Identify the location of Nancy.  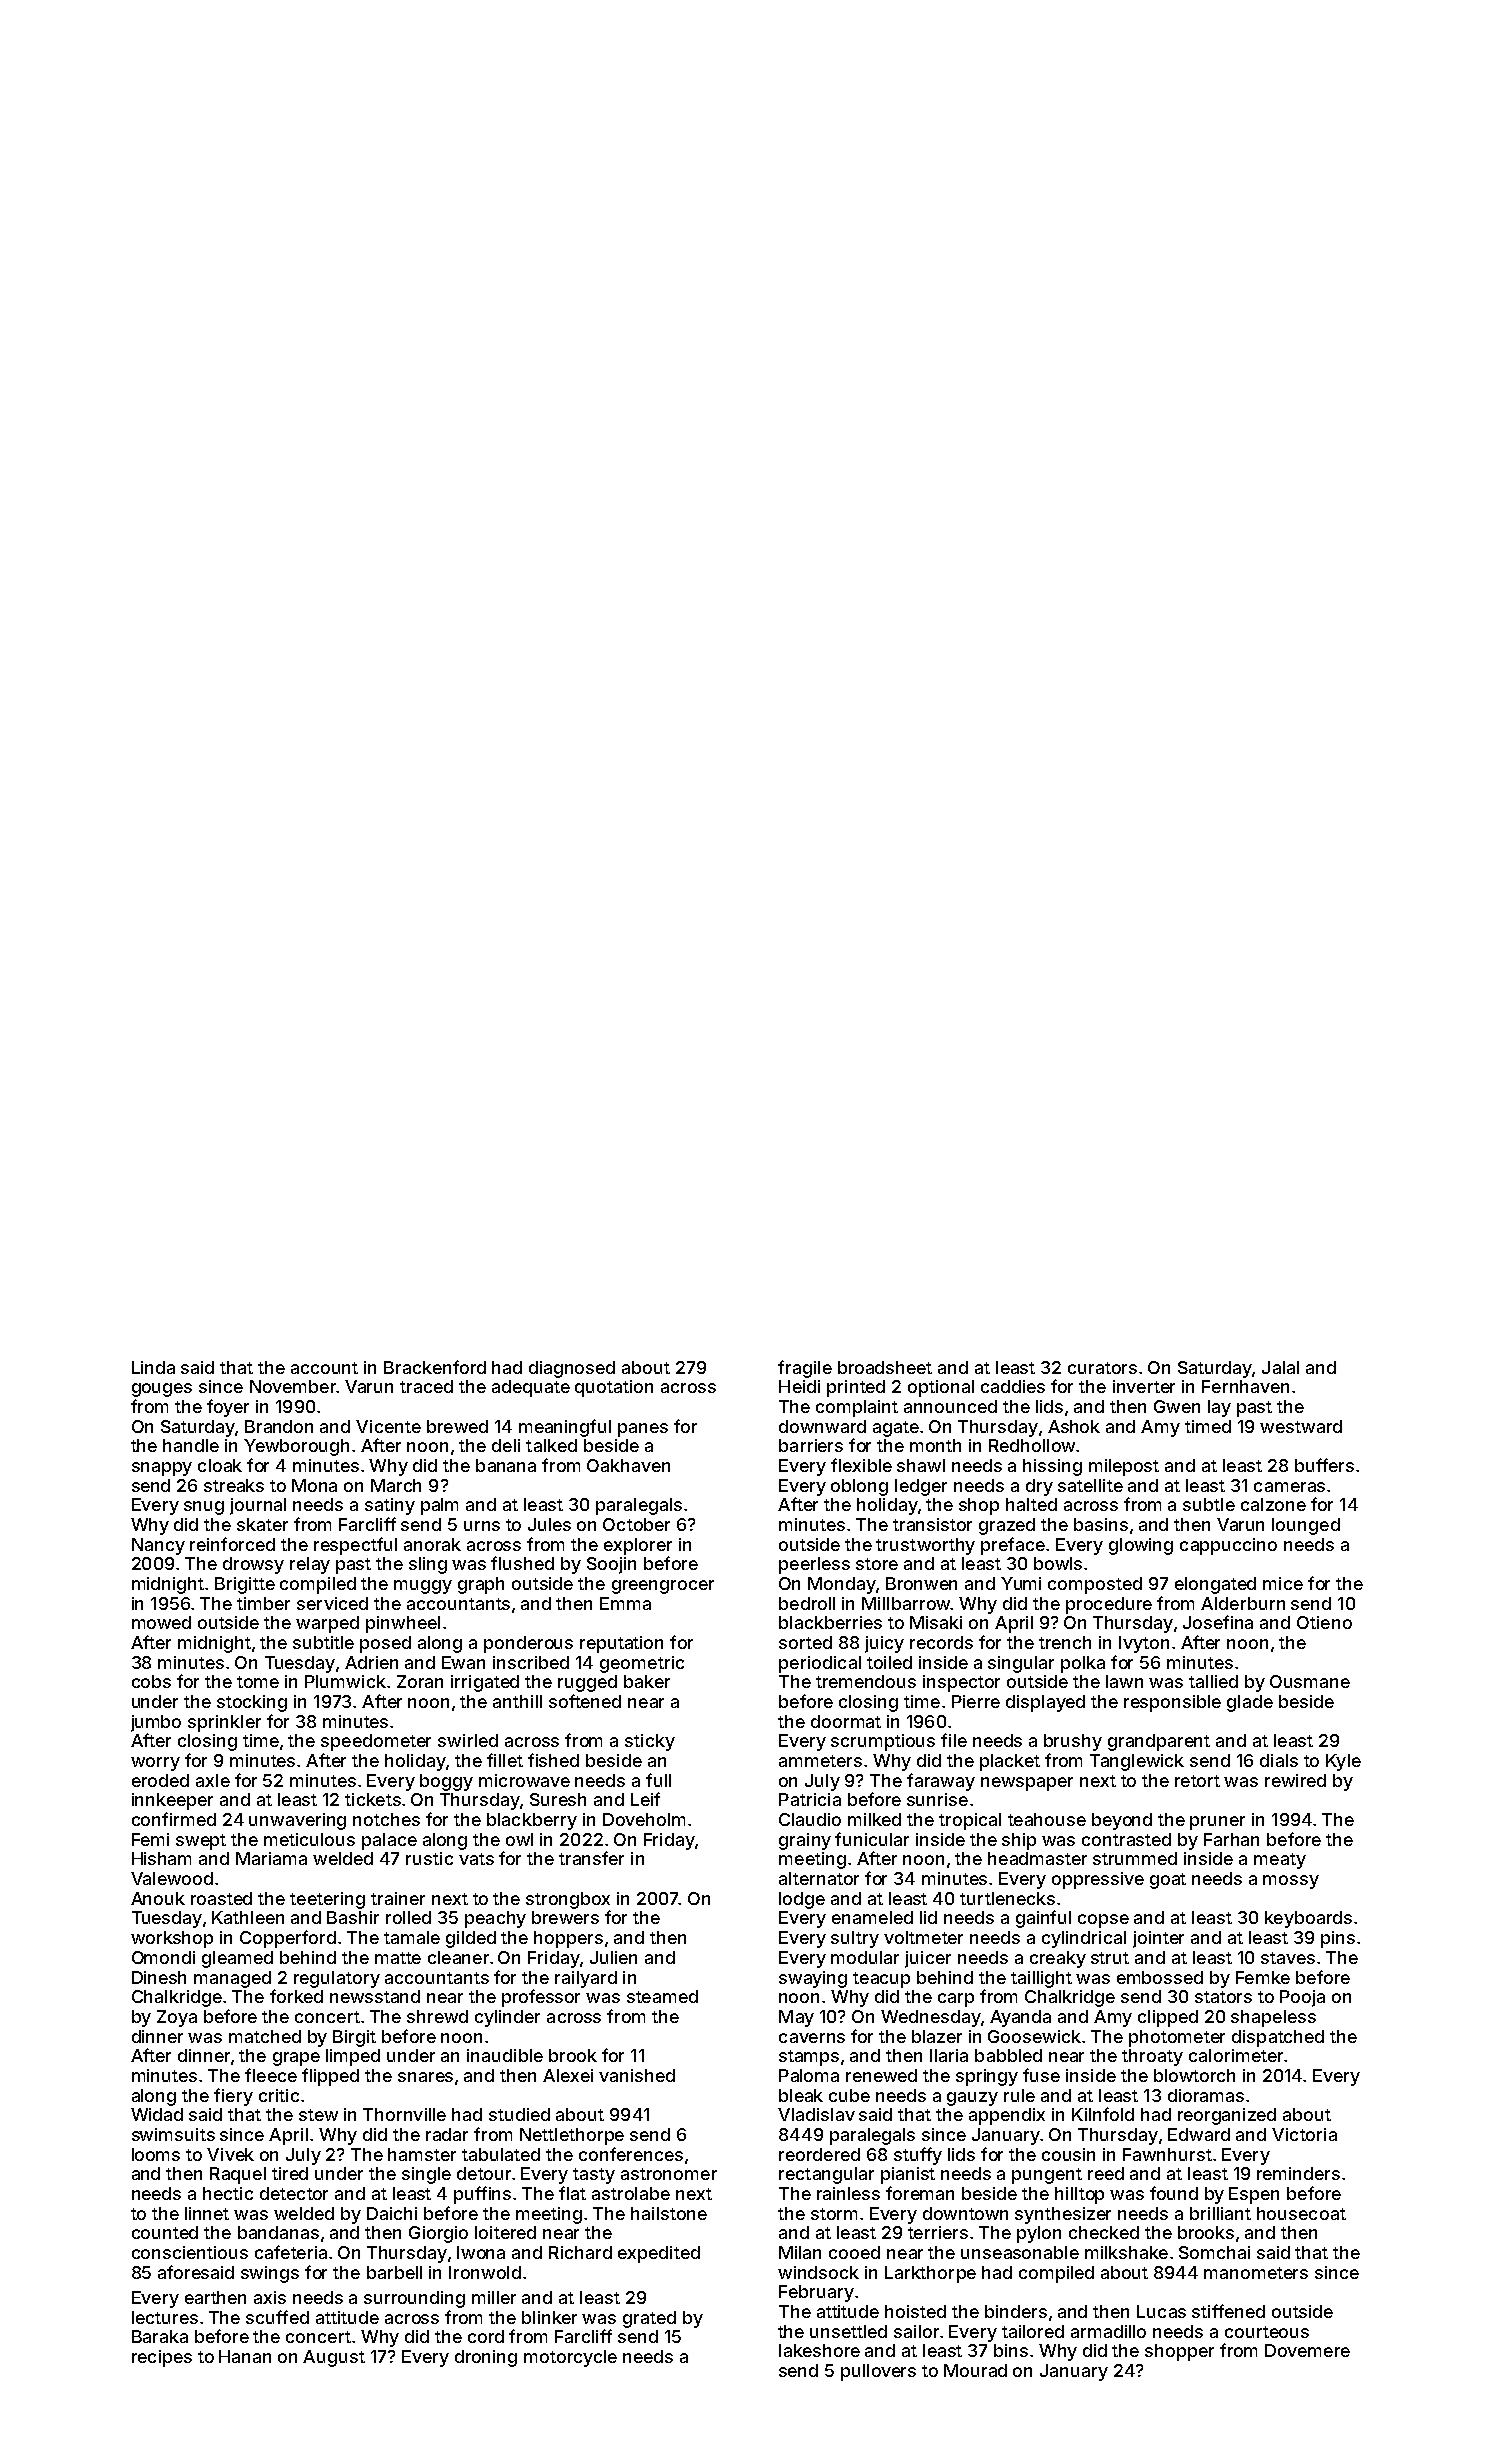
(158, 1546).
